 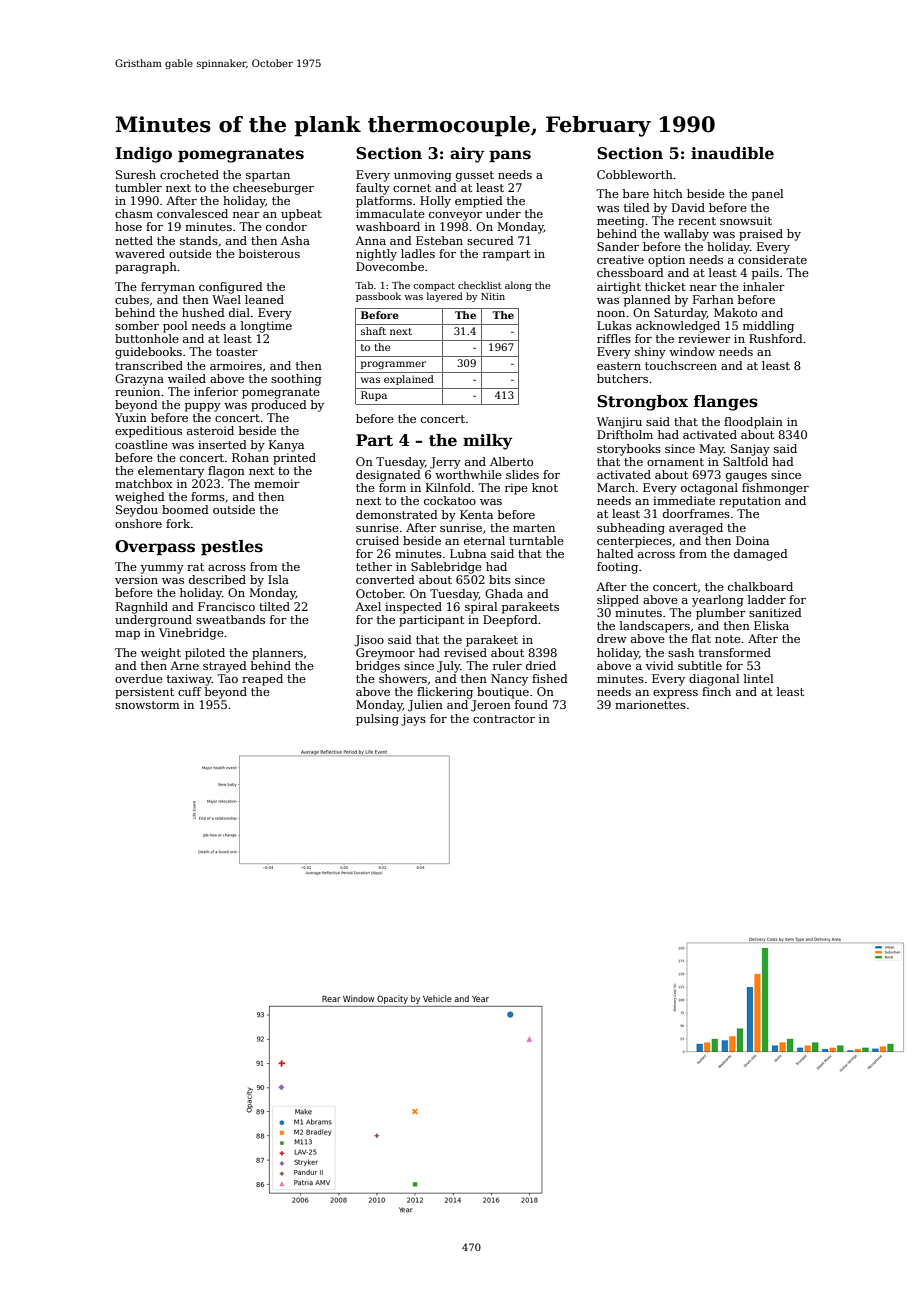 I want to click on pestles, so click(x=232, y=548).
